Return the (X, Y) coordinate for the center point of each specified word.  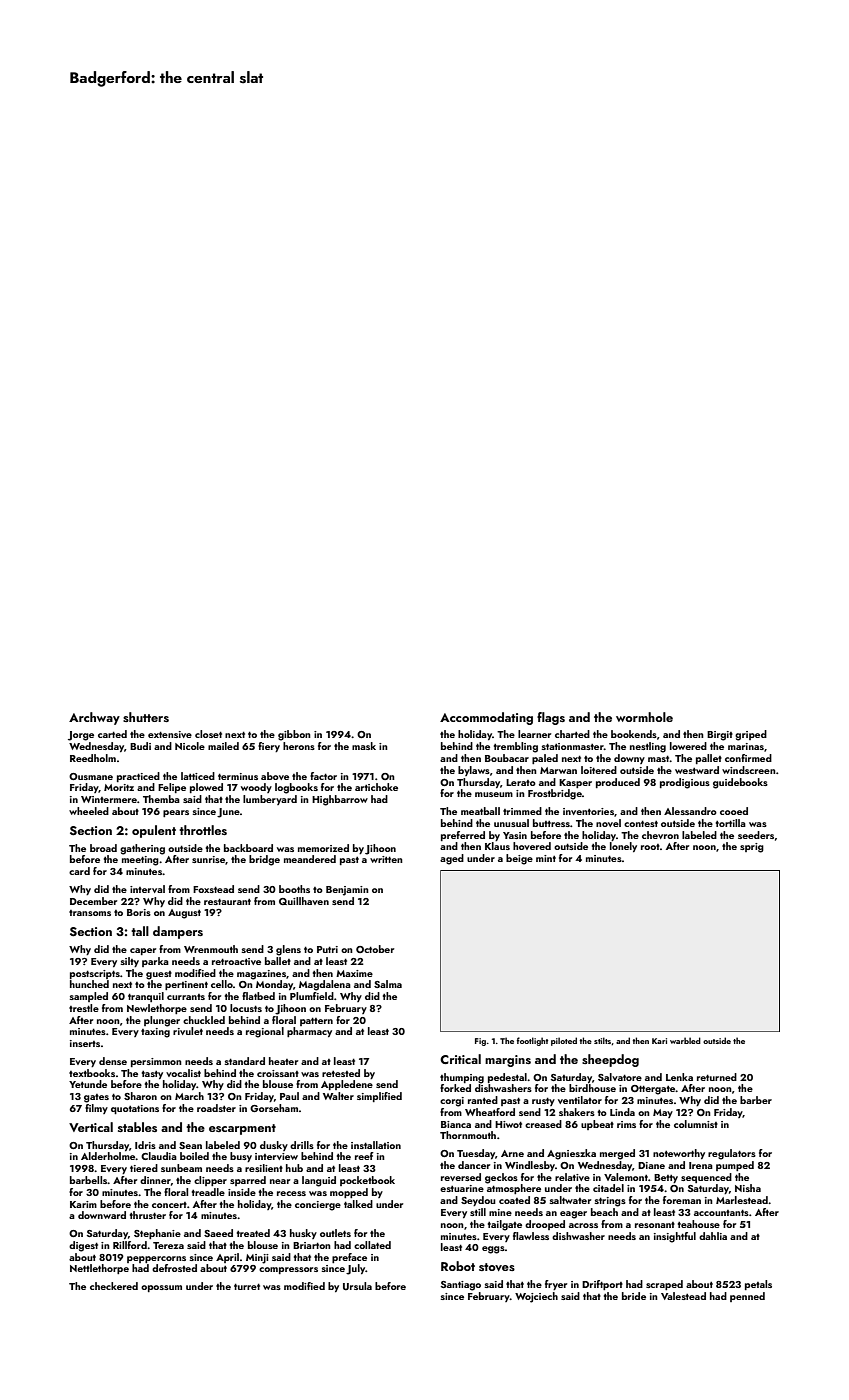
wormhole (644, 717)
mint (546, 858)
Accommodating (486, 718)
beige (519, 859)
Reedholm (93, 758)
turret (247, 1286)
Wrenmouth (211, 949)
